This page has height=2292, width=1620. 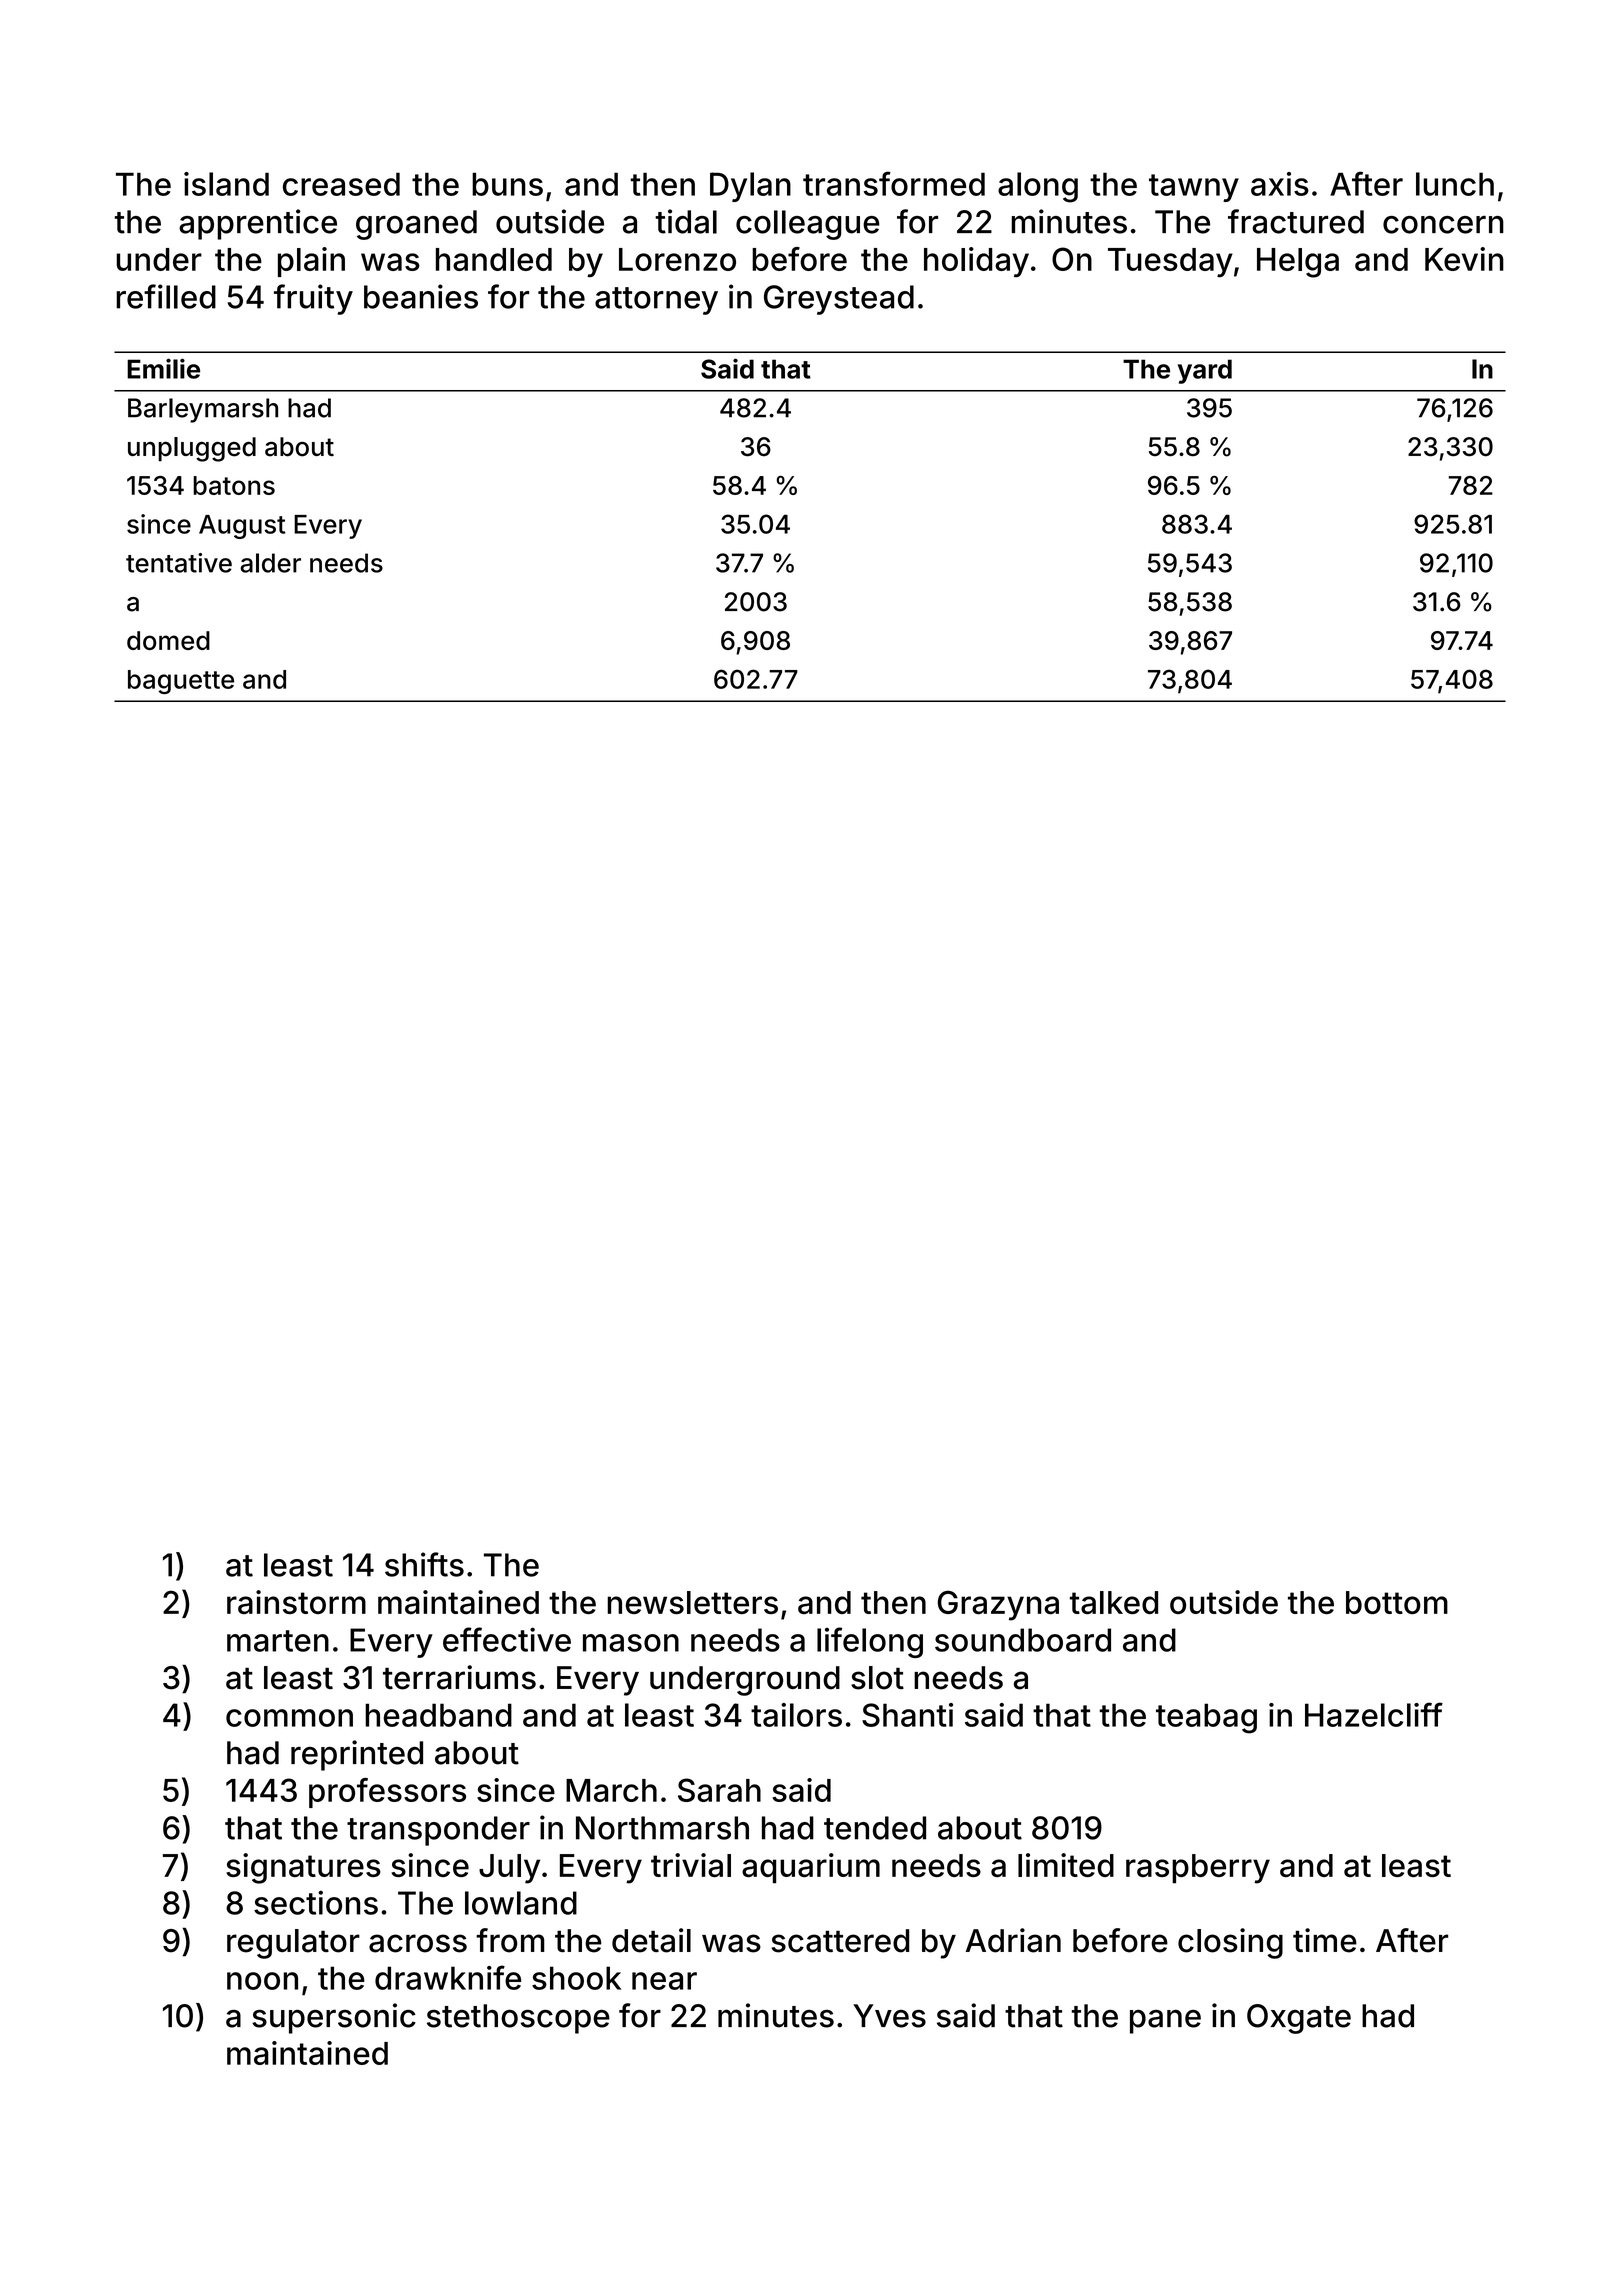 What do you see at coordinates (1194, 188) in the page?
I see `tawny` at bounding box center [1194, 188].
